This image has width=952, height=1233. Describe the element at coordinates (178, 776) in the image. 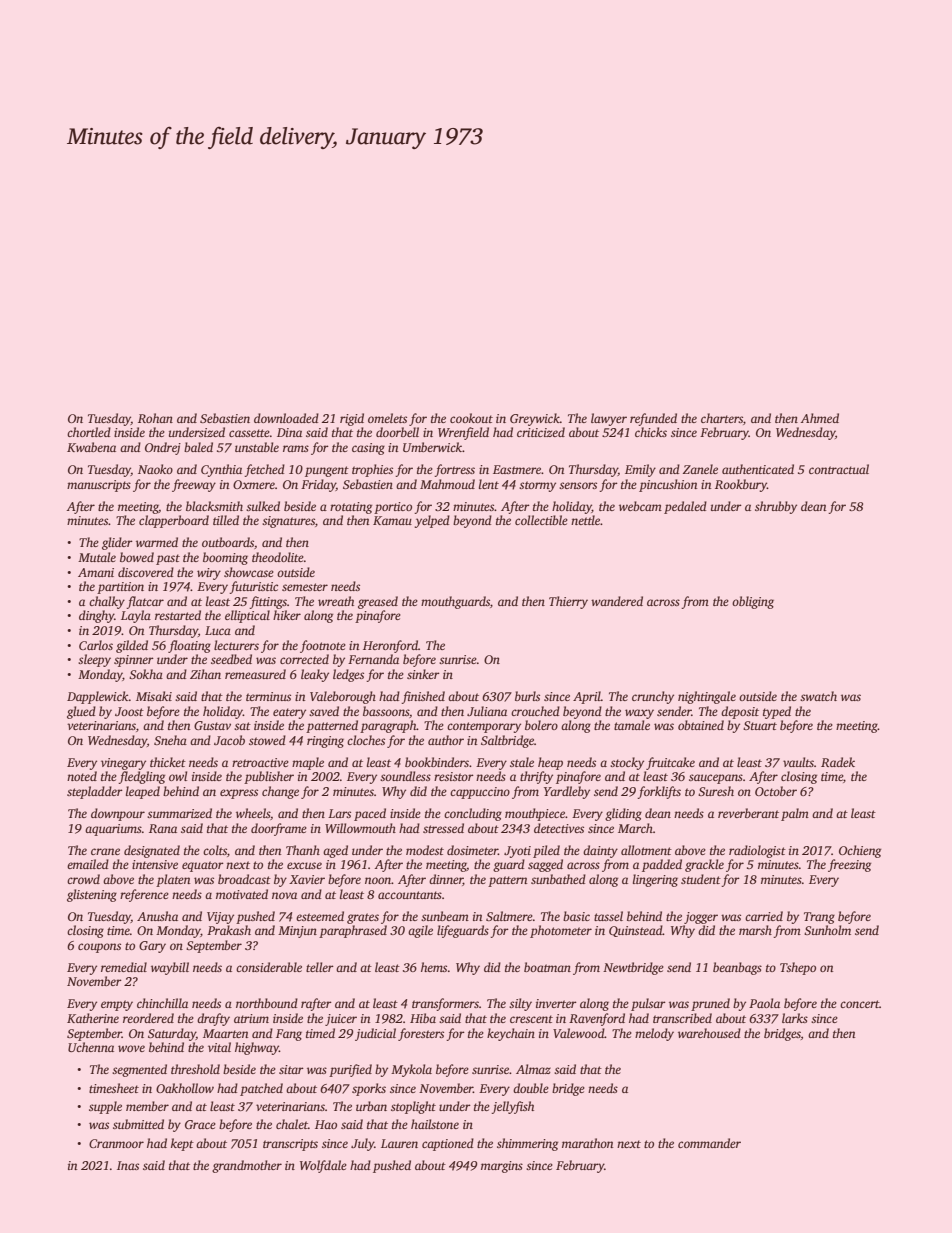

I see `owl` at that location.
